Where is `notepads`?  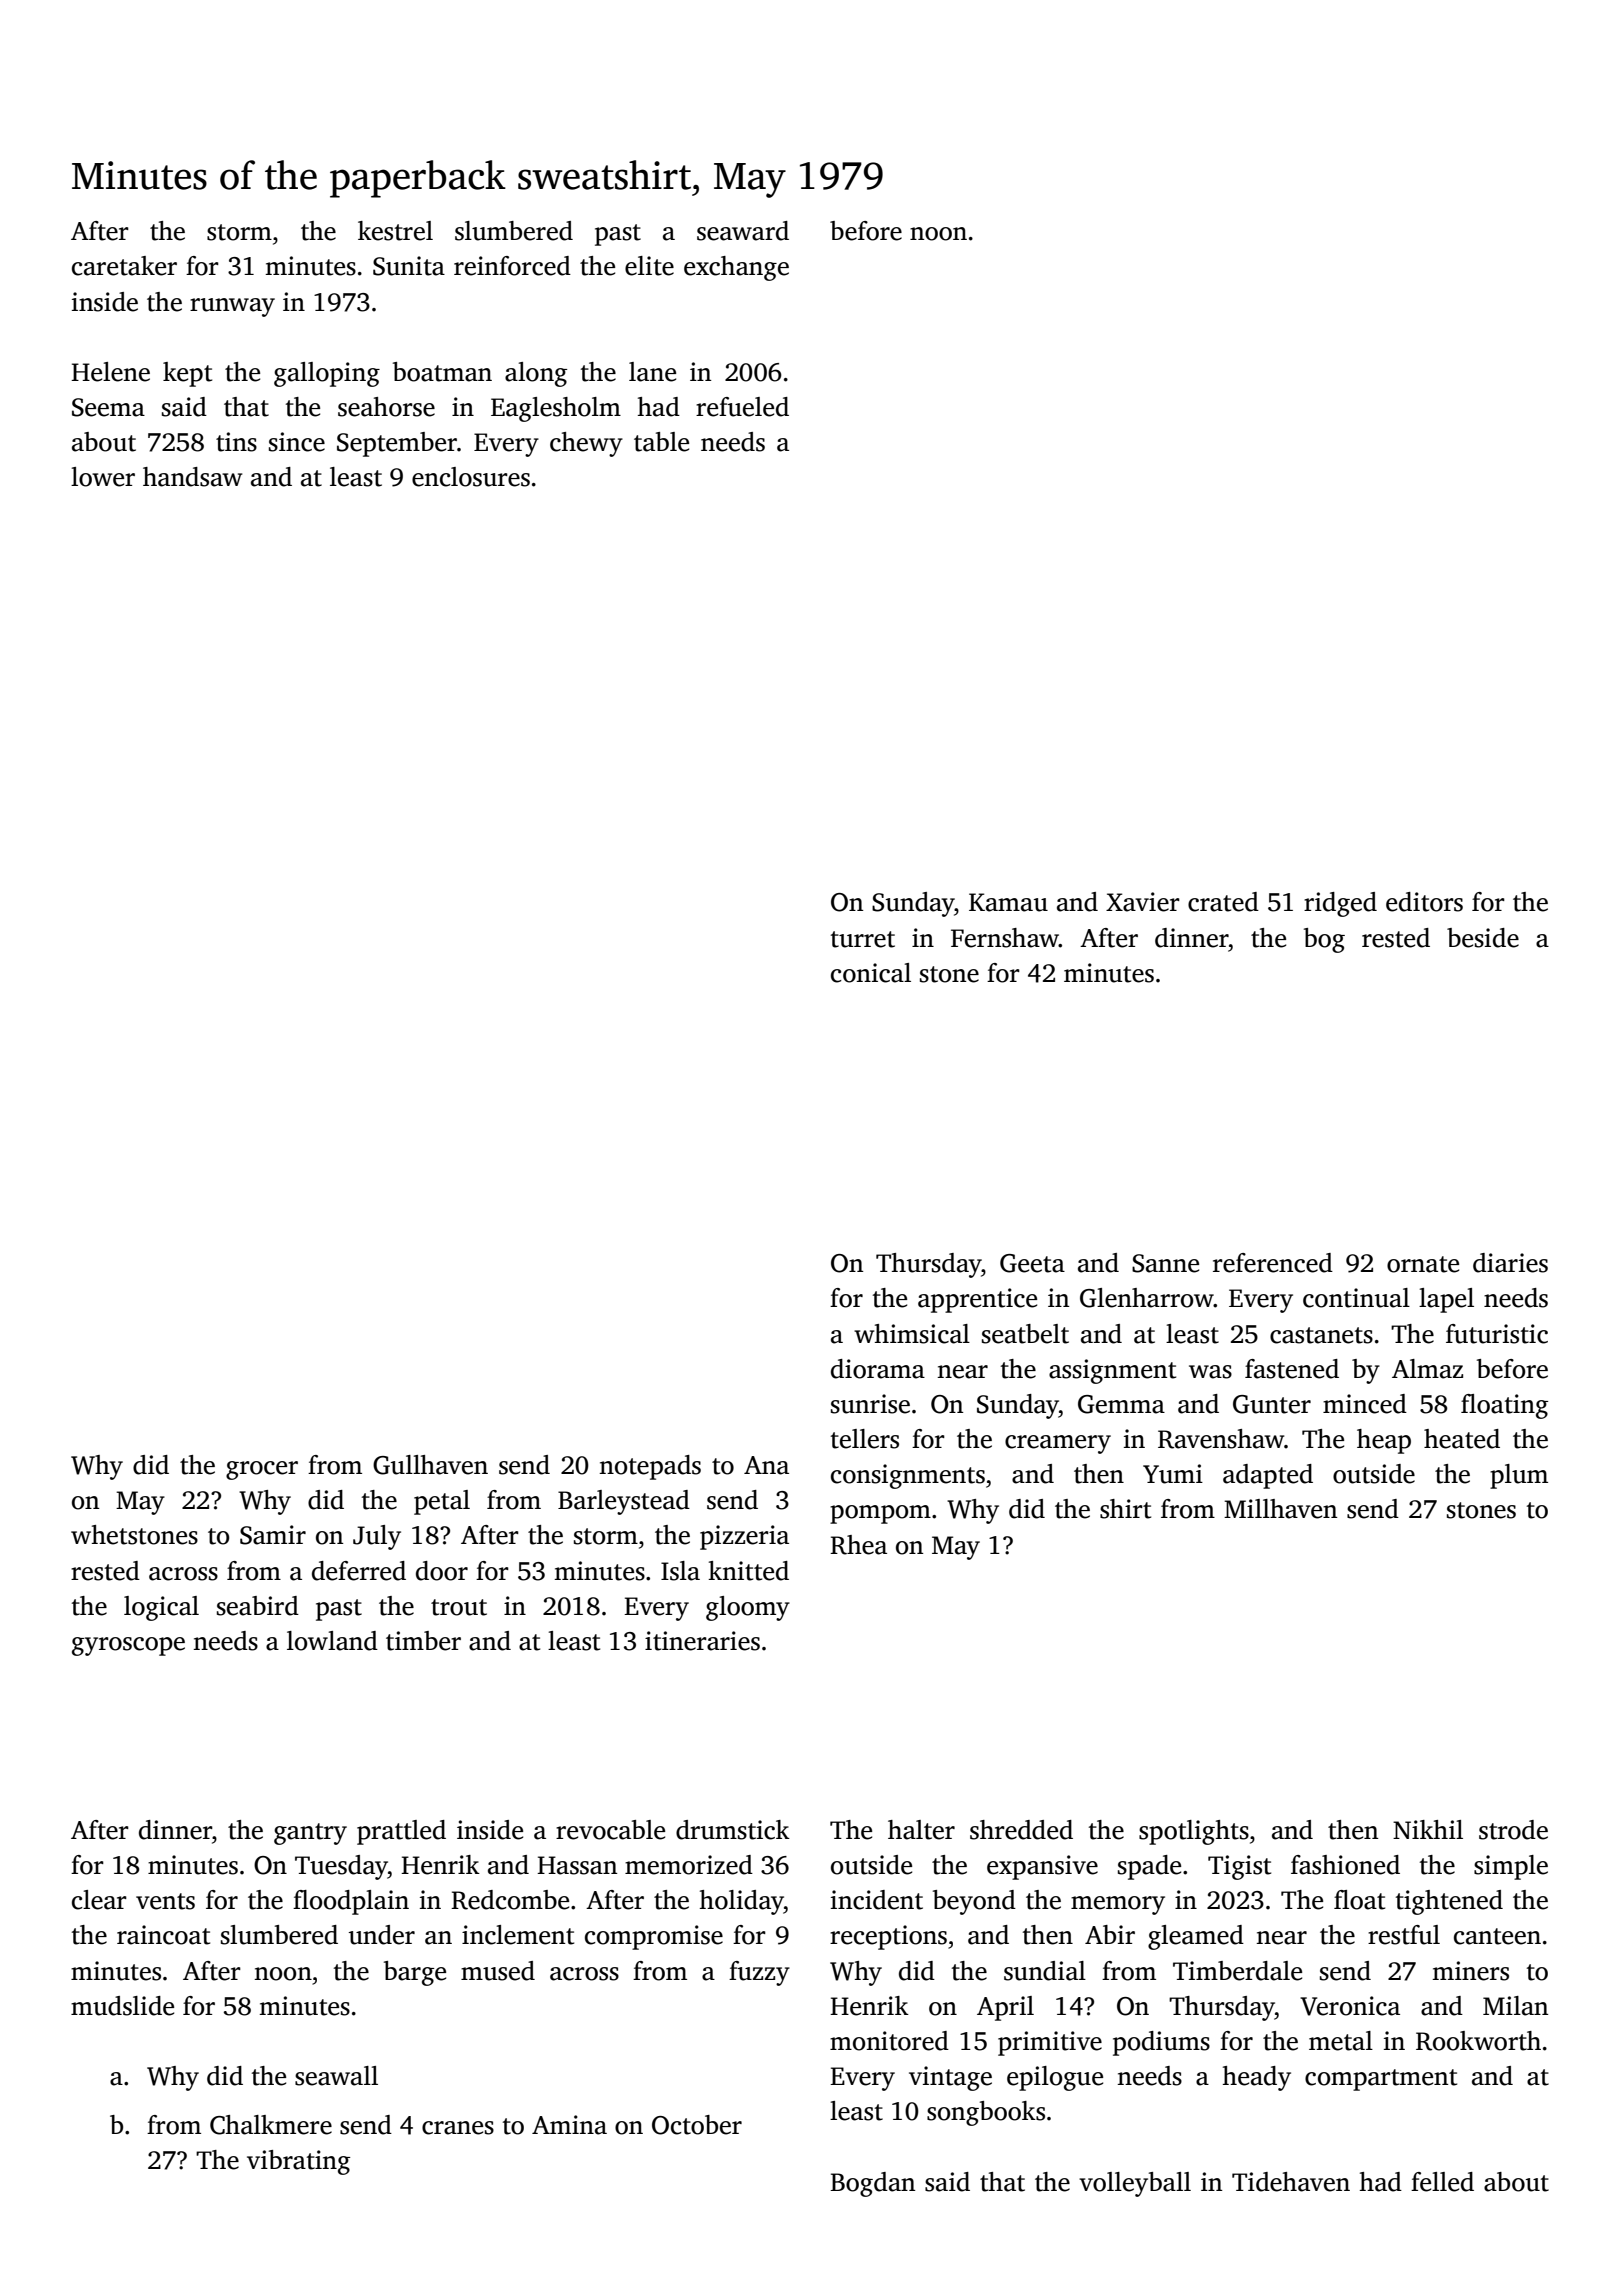 notepads is located at coordinates (650, 1467).
